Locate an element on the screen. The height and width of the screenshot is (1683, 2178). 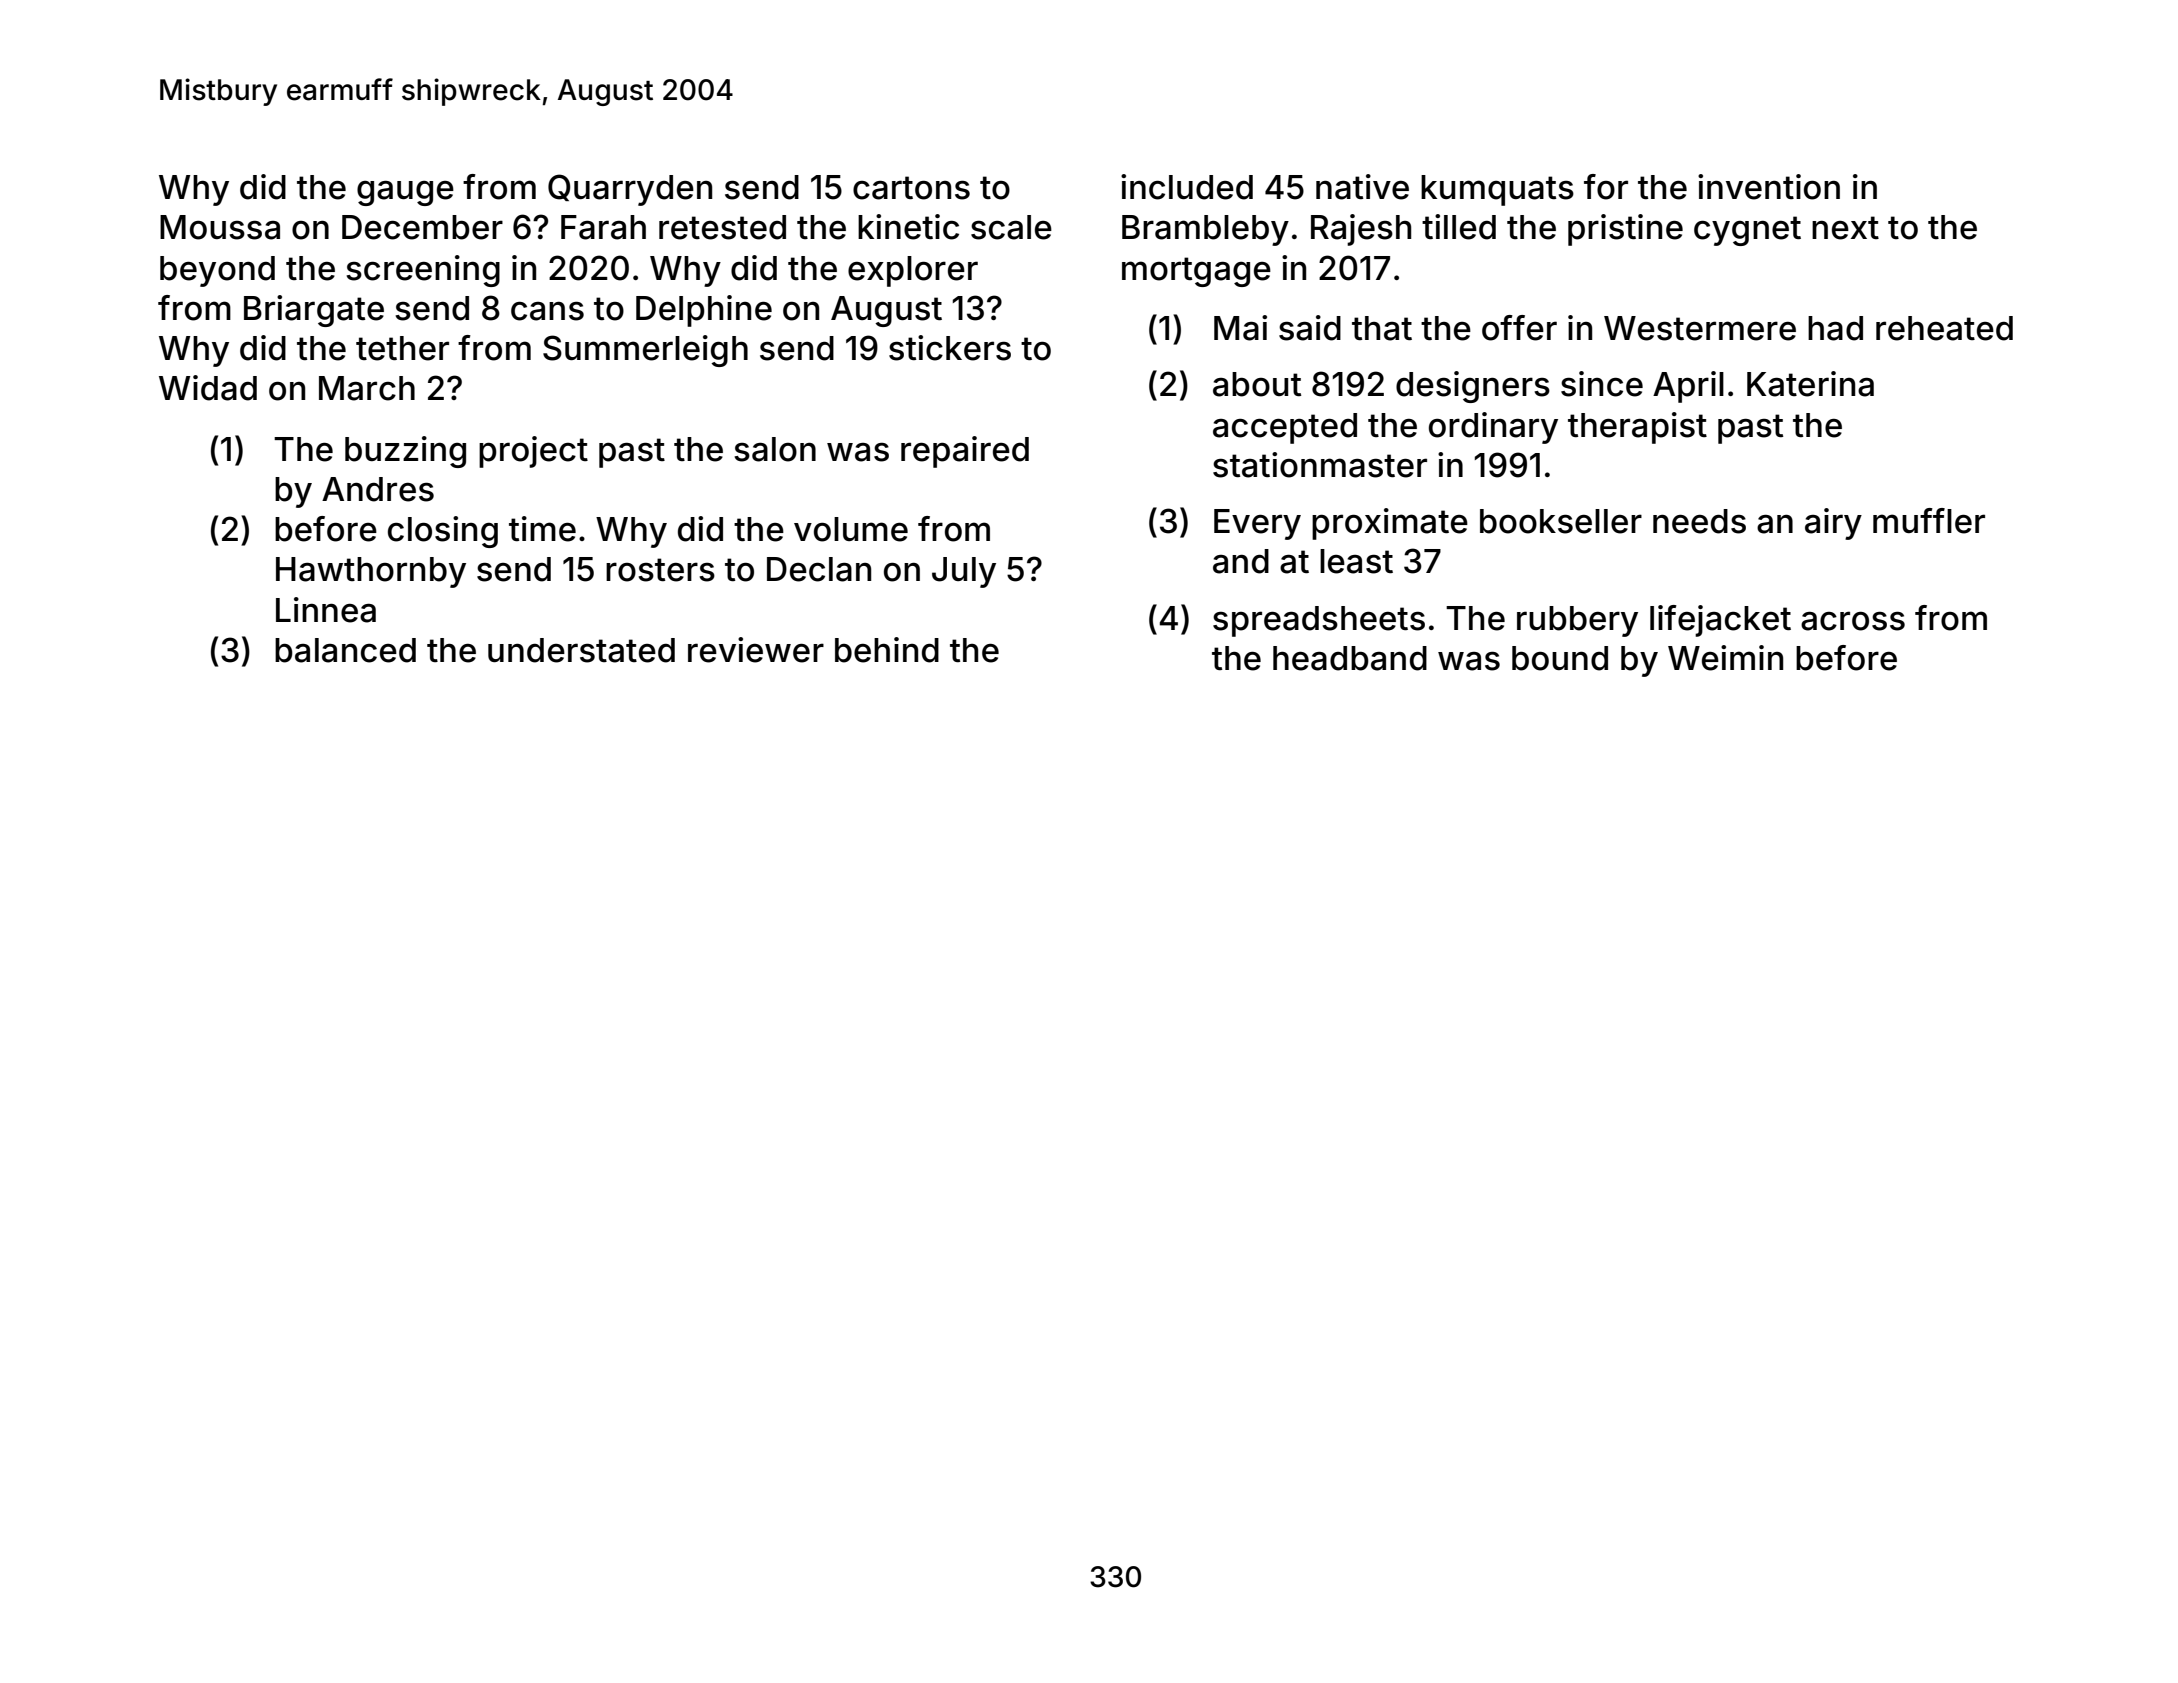
beyond is located at coordinates (217, 271).
